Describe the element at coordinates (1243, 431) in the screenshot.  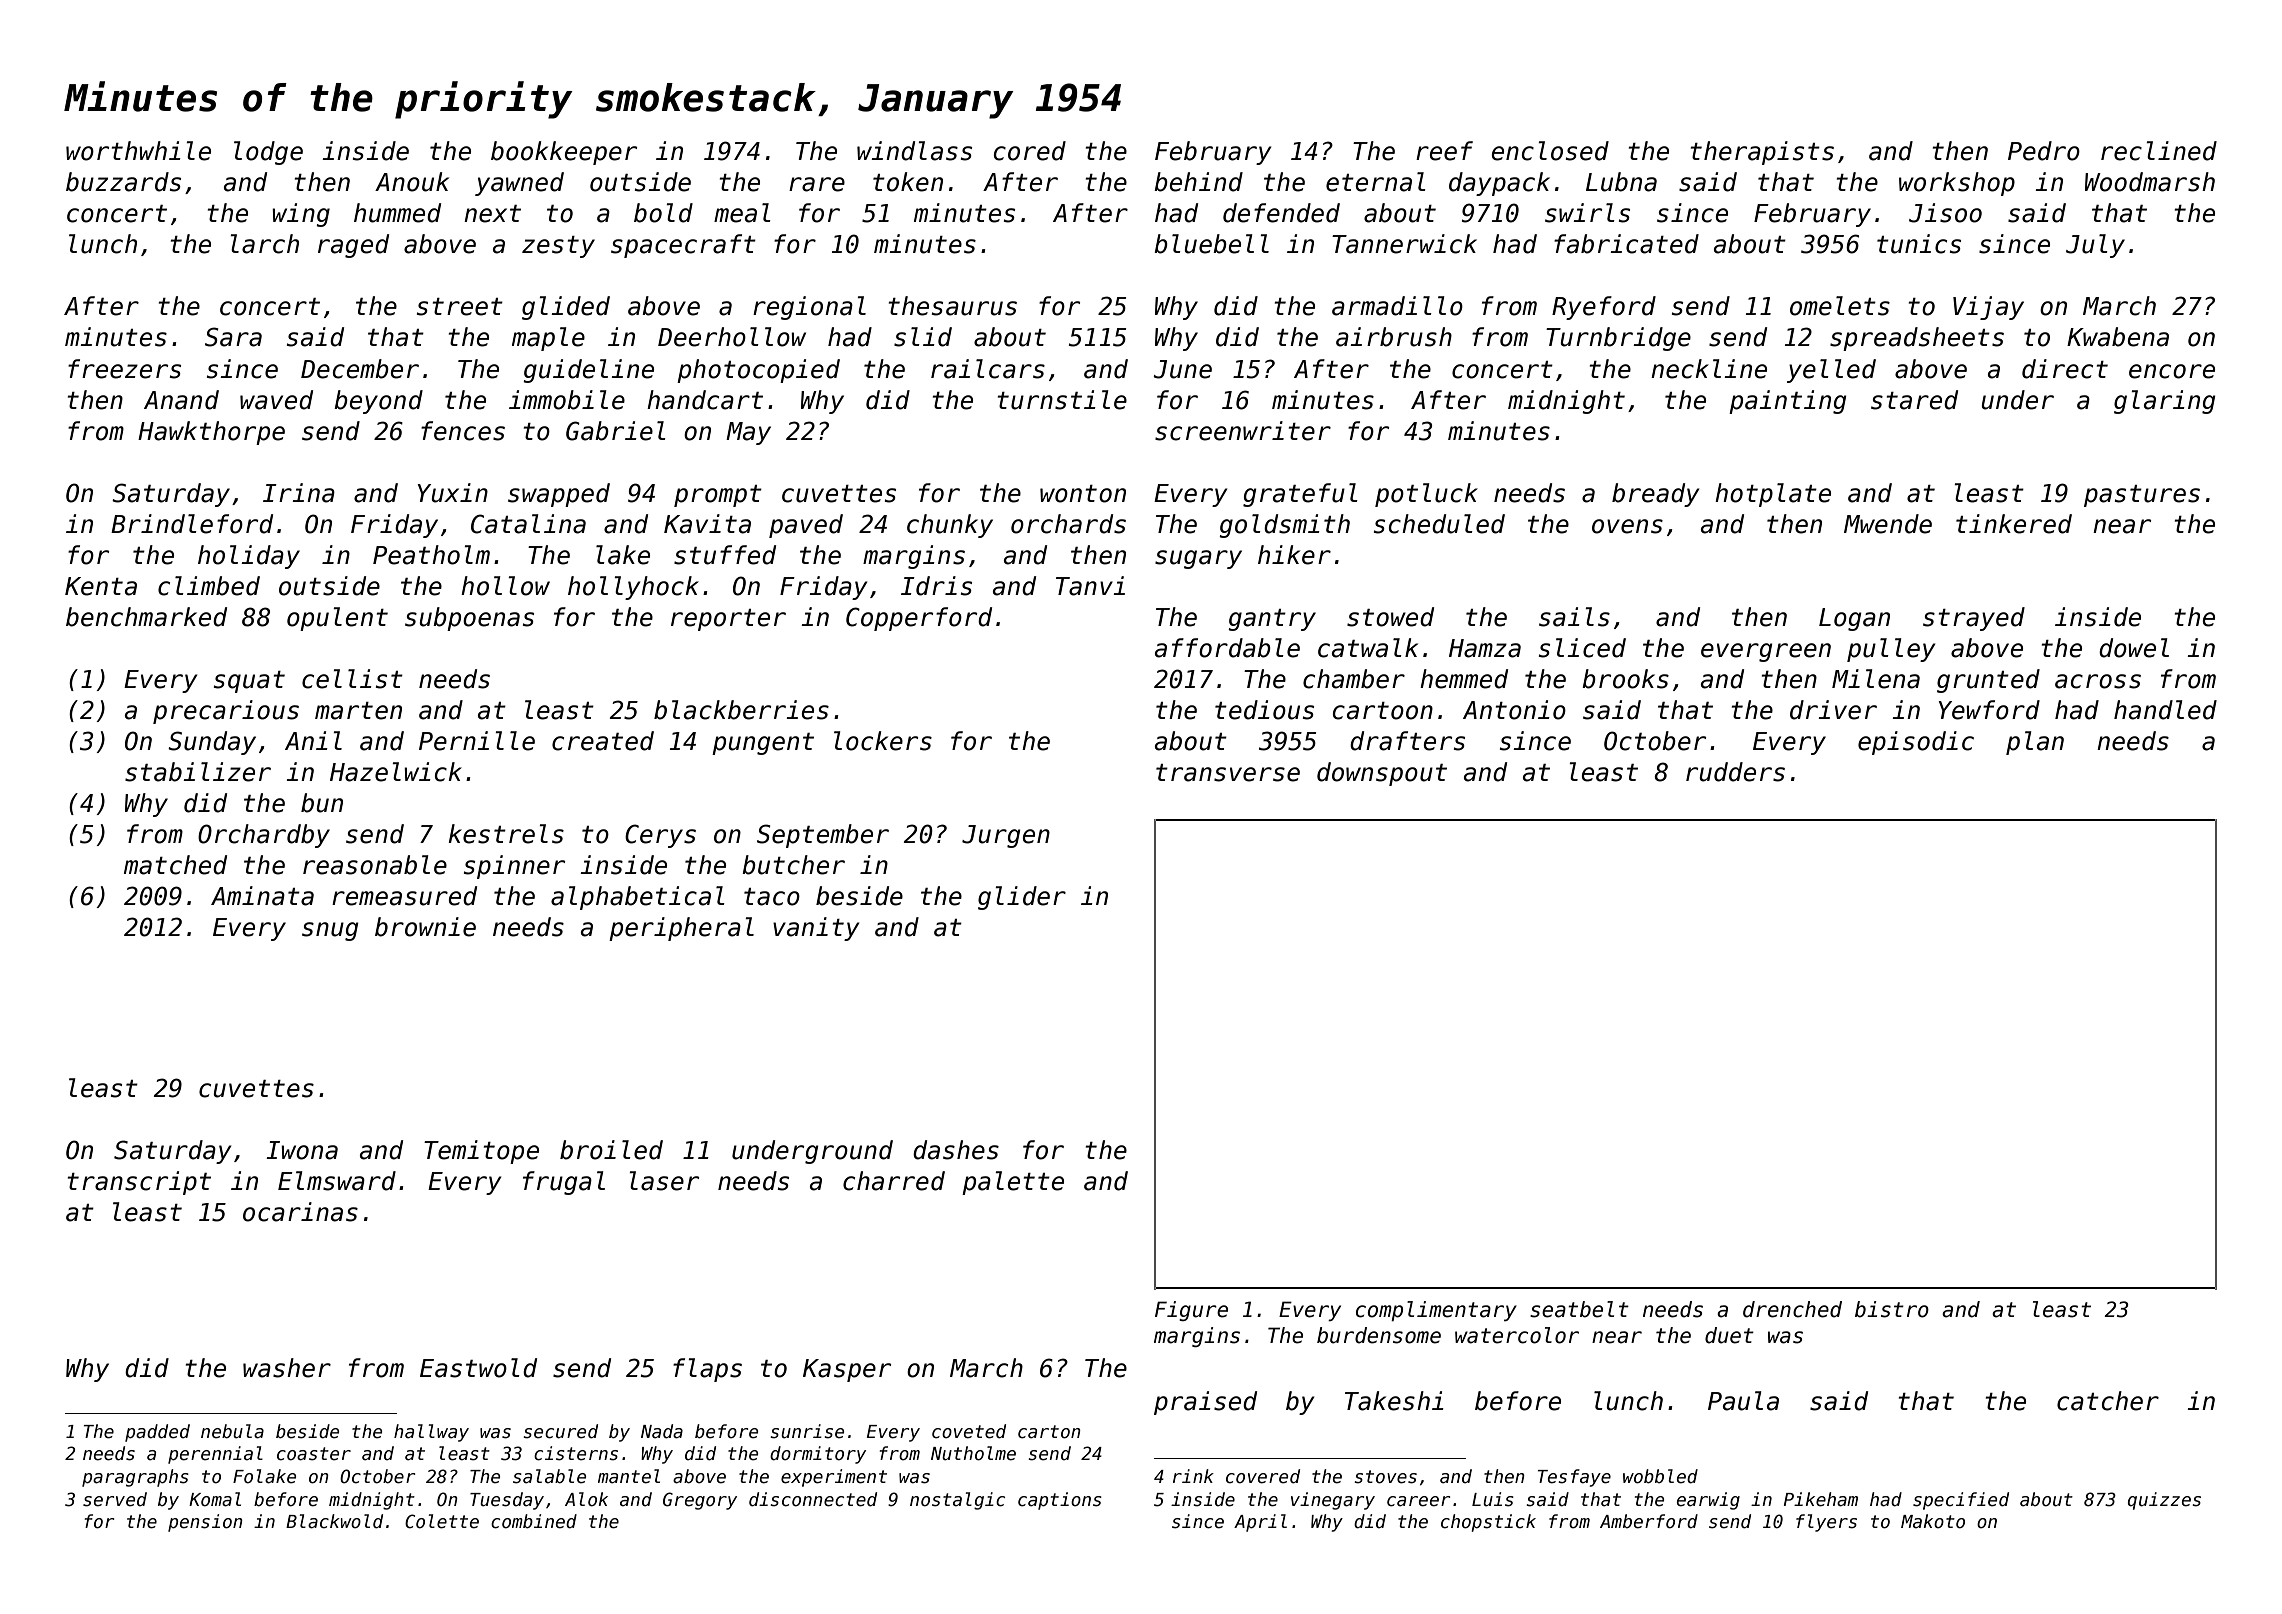
I see `screenwriter` at that location.
